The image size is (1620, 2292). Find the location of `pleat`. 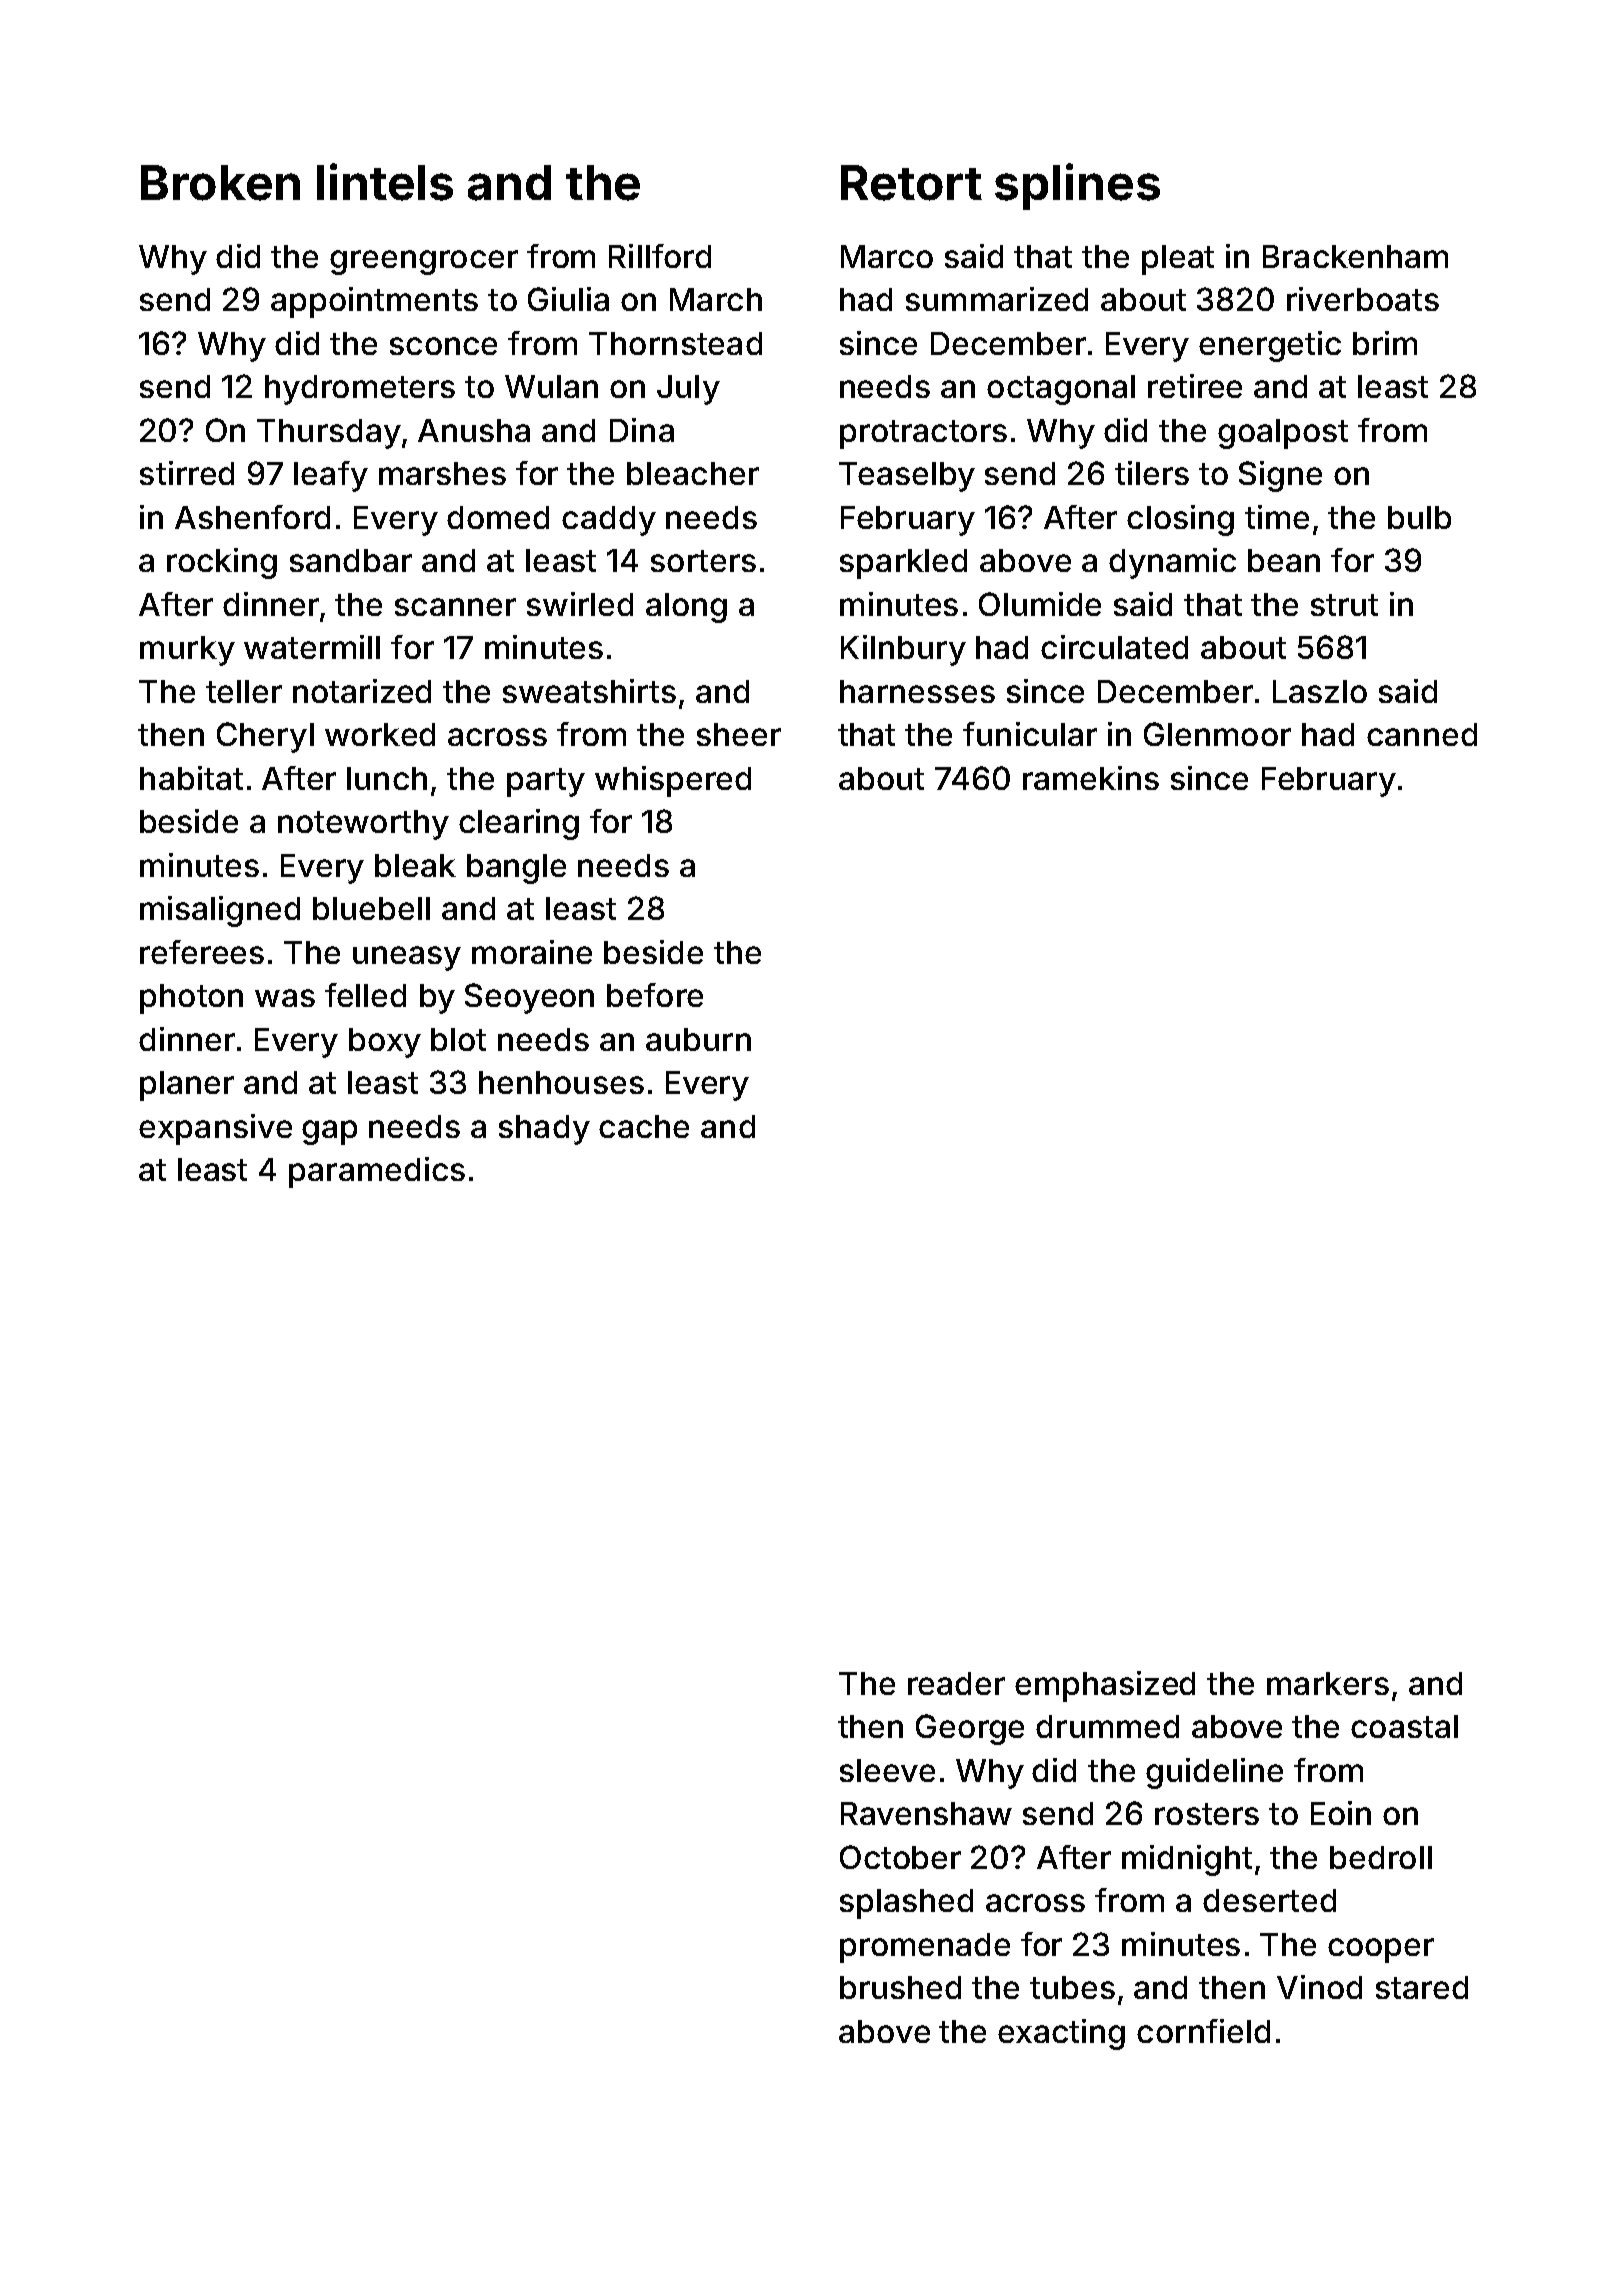

pleat is located at coordinates (1178, 260).
